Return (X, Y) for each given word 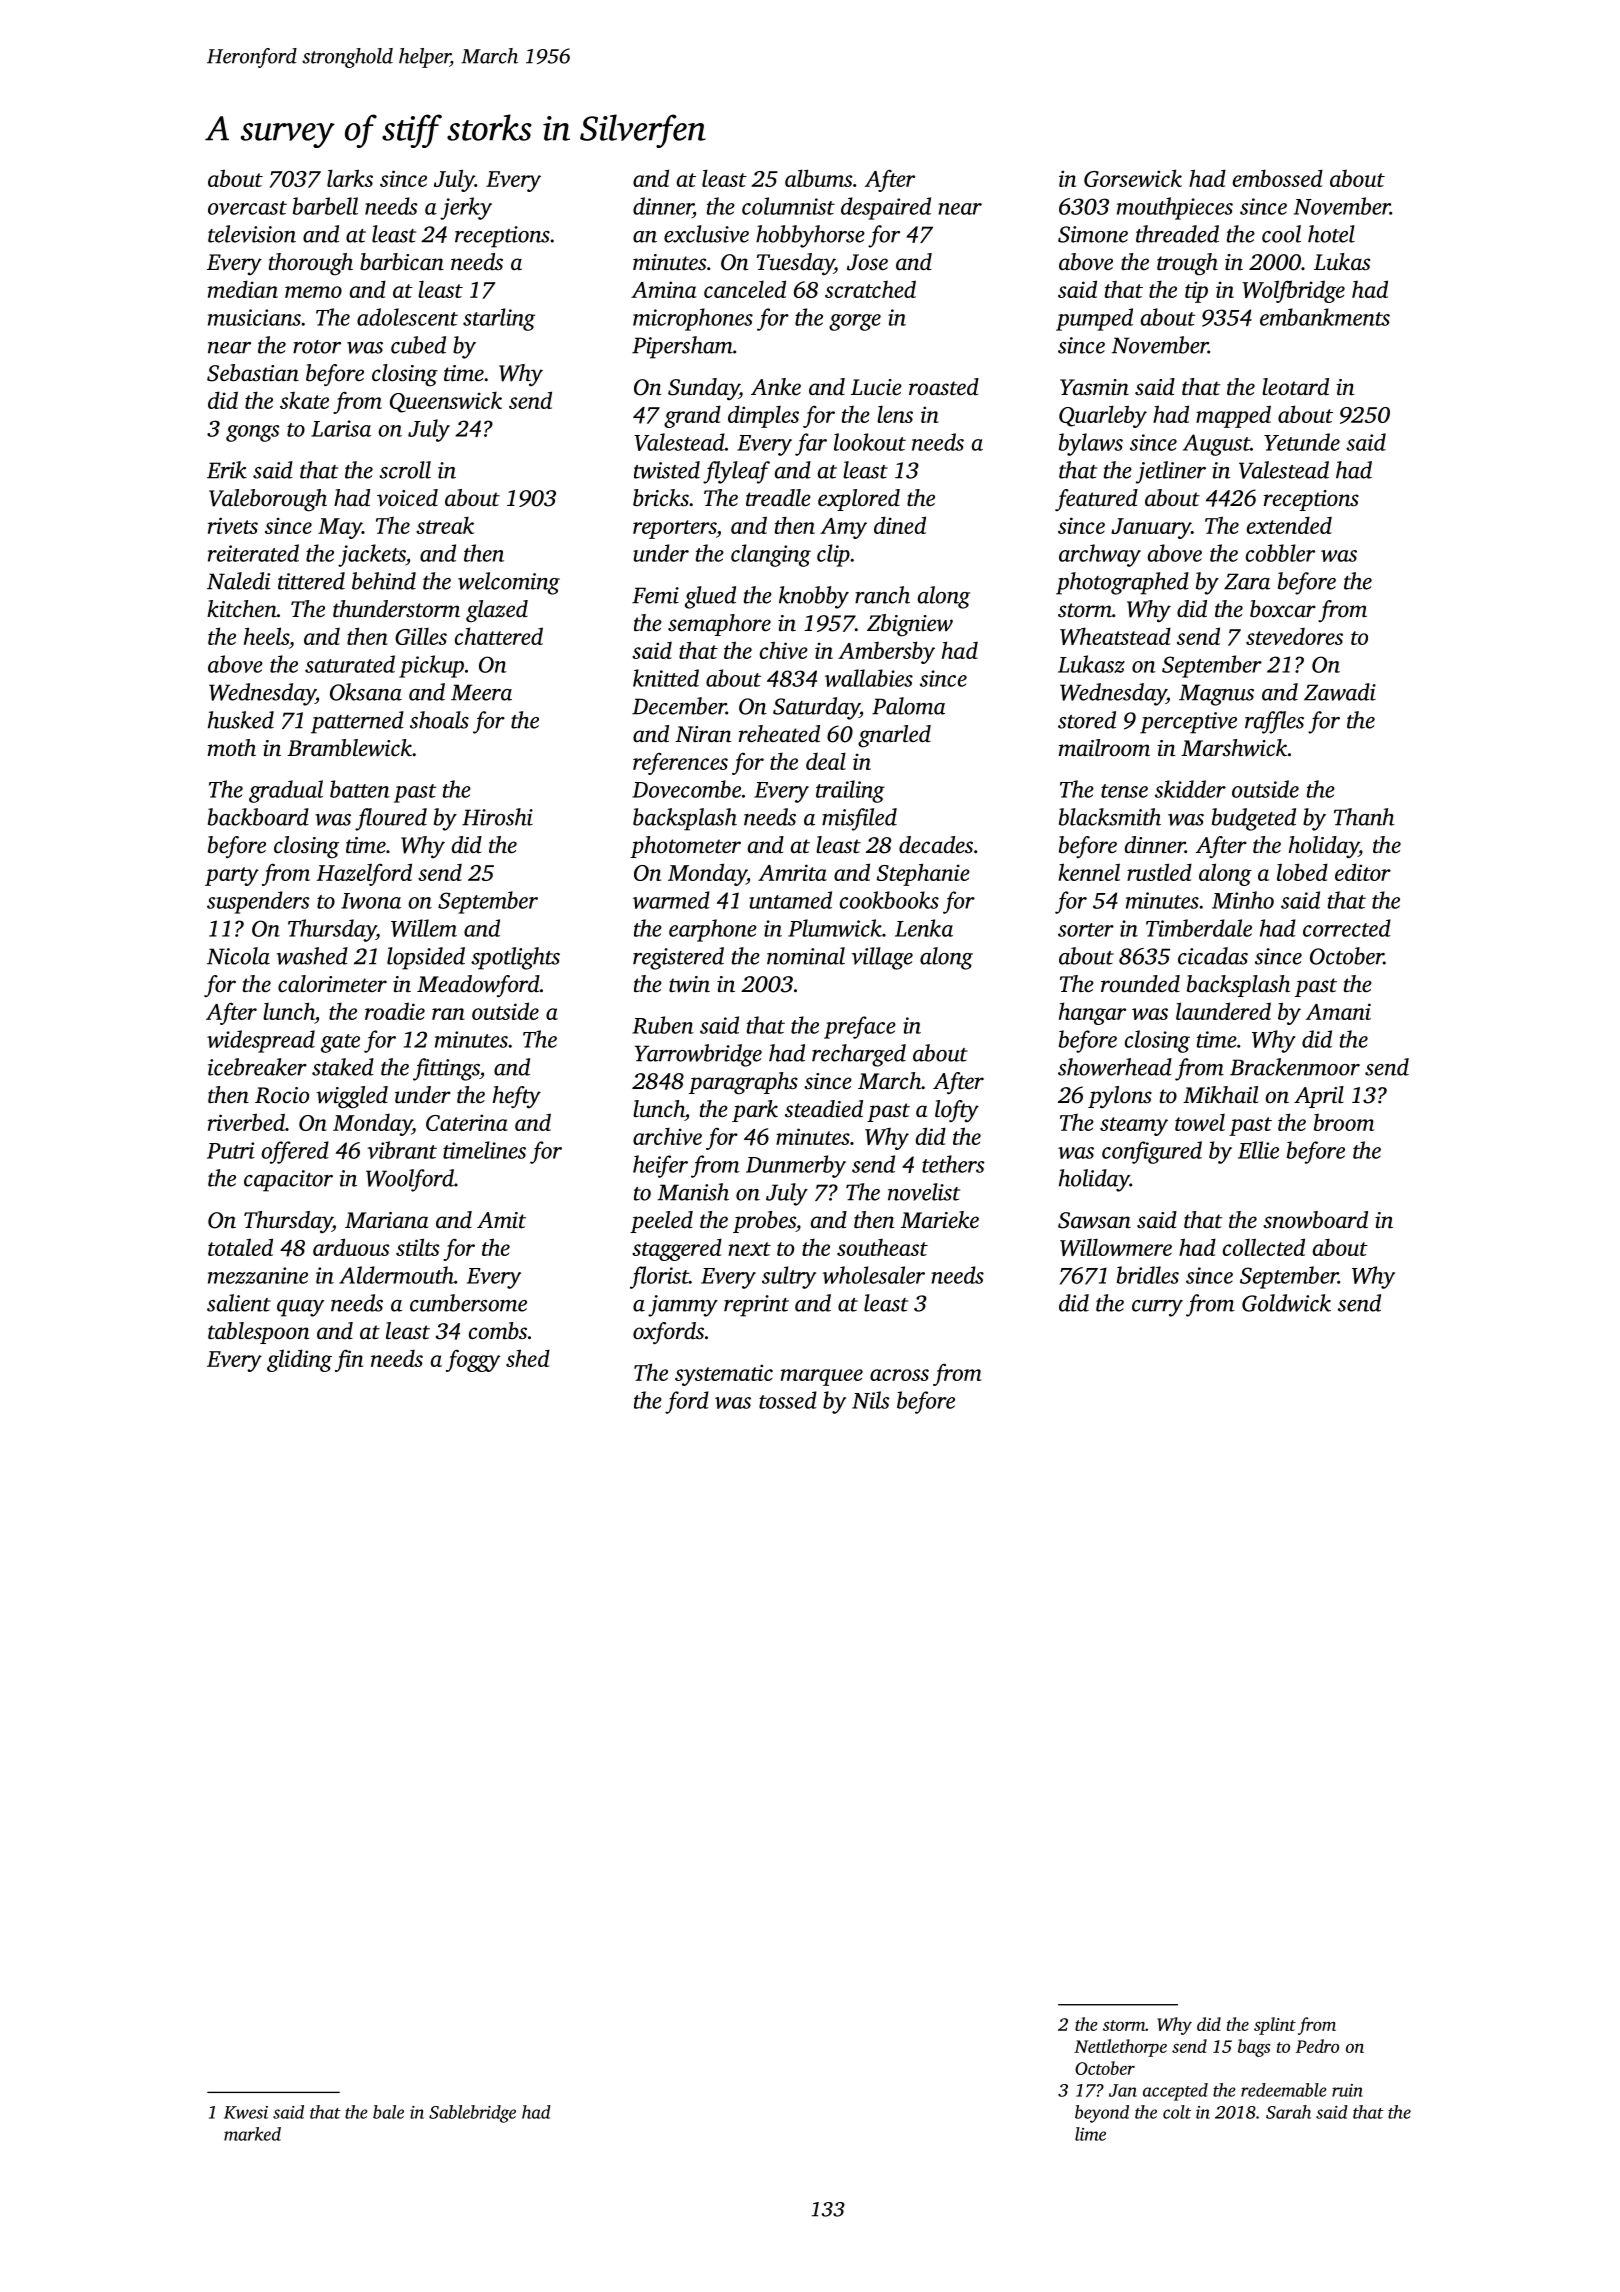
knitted (666, 678)
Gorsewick (1133, 178)
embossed (1278, 178)
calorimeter (332, 984)
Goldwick (1286, 1303)
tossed (788, 1400)
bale (388, 2112)
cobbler (1280, 553)
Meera (481, 692)
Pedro (1317, 2046)
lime (1090, 2134)
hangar (1092, 1013)
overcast (247, 208)
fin (349, 1361)
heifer (660, 1166)
